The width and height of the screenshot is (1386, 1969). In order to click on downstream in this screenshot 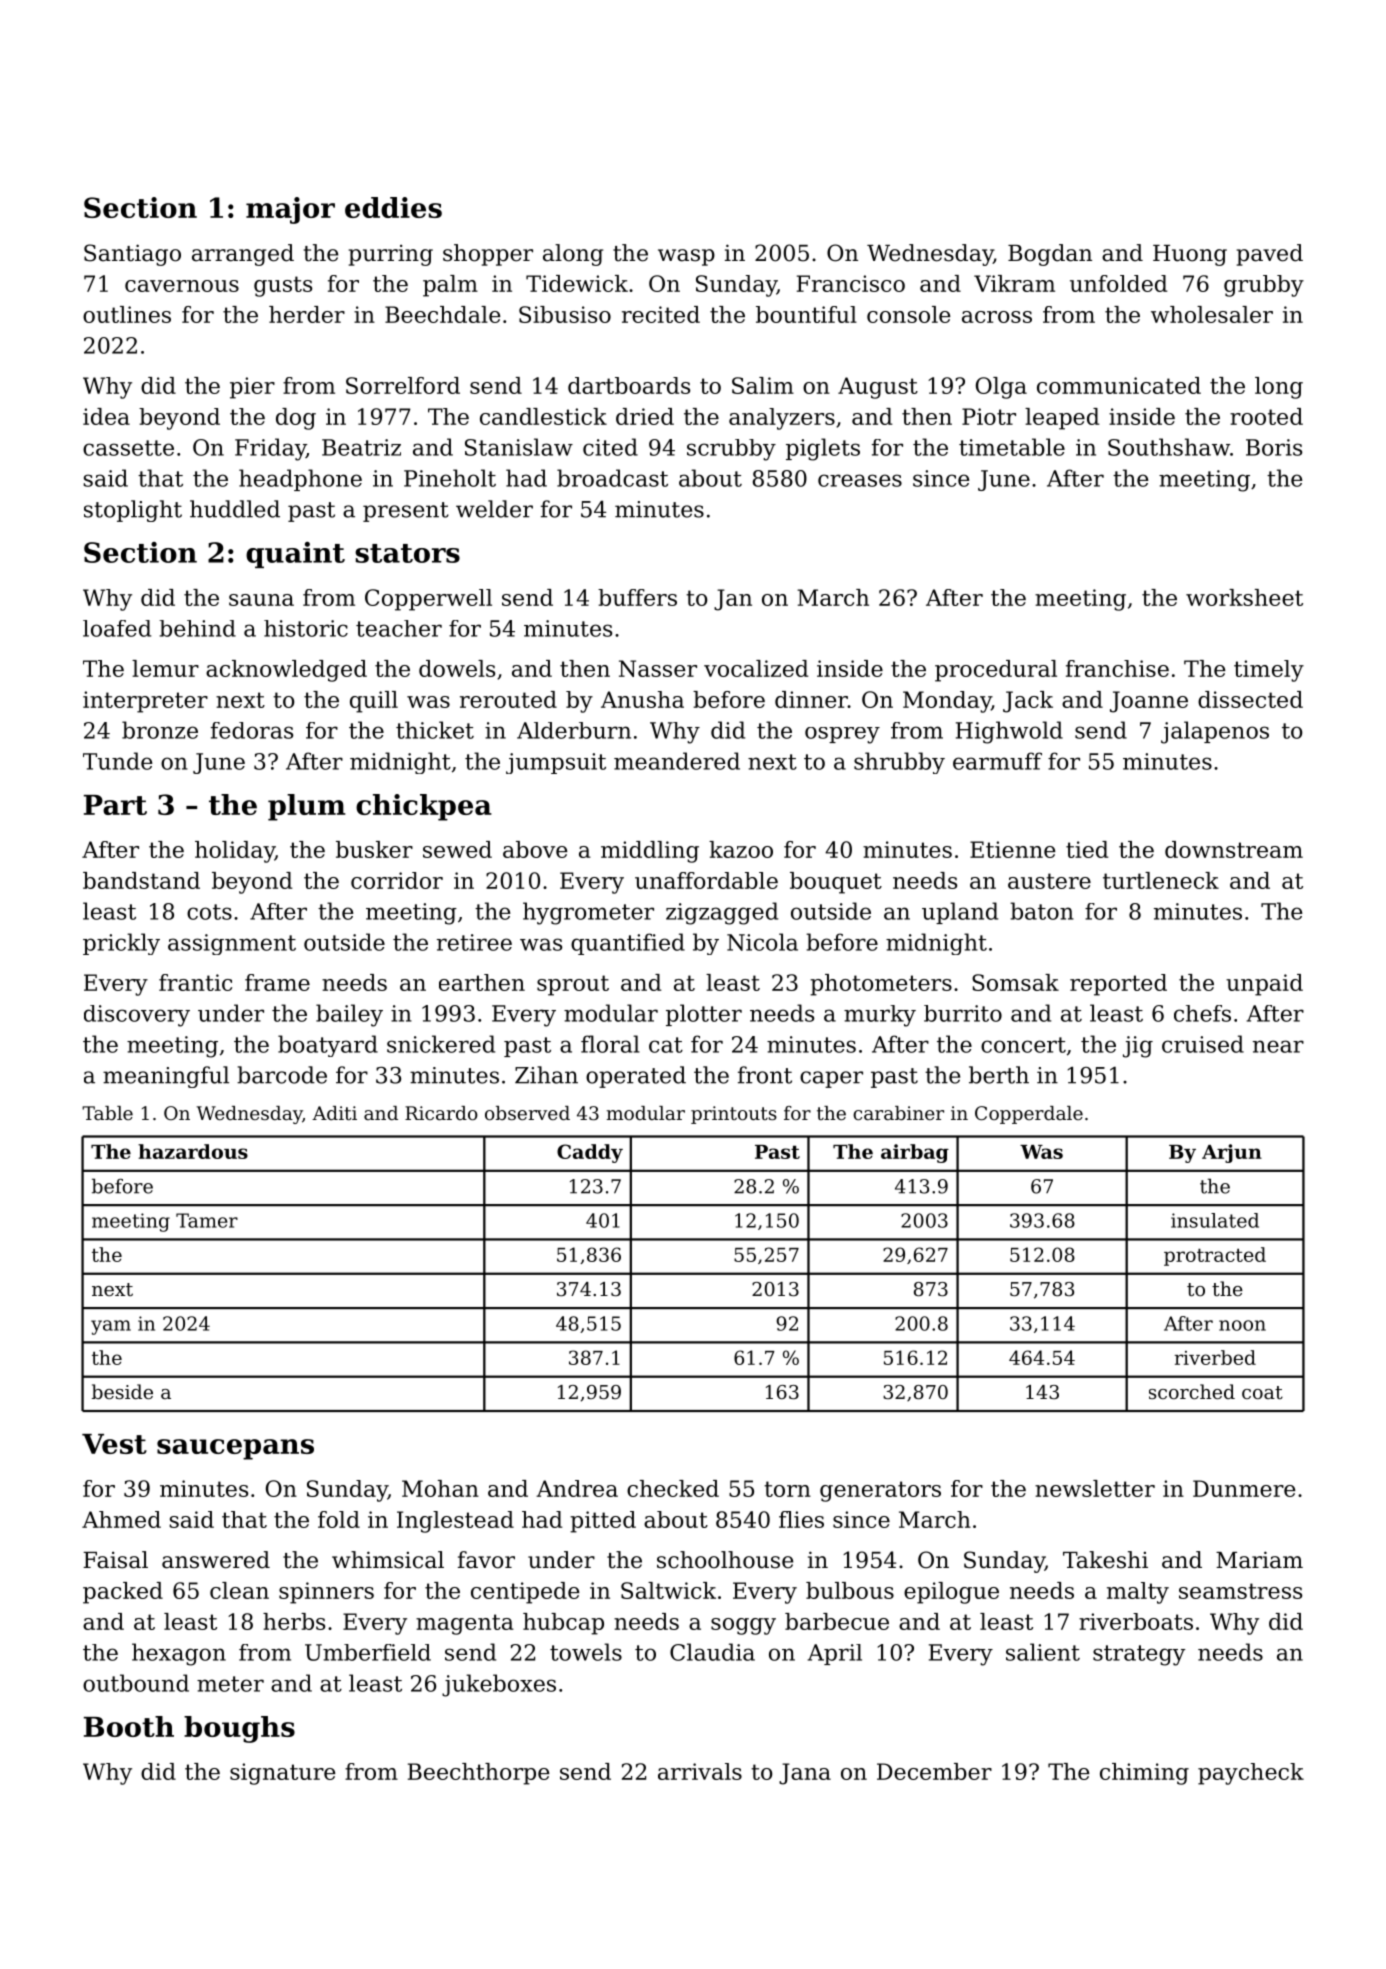, I will do `click(1234, 849)`.
